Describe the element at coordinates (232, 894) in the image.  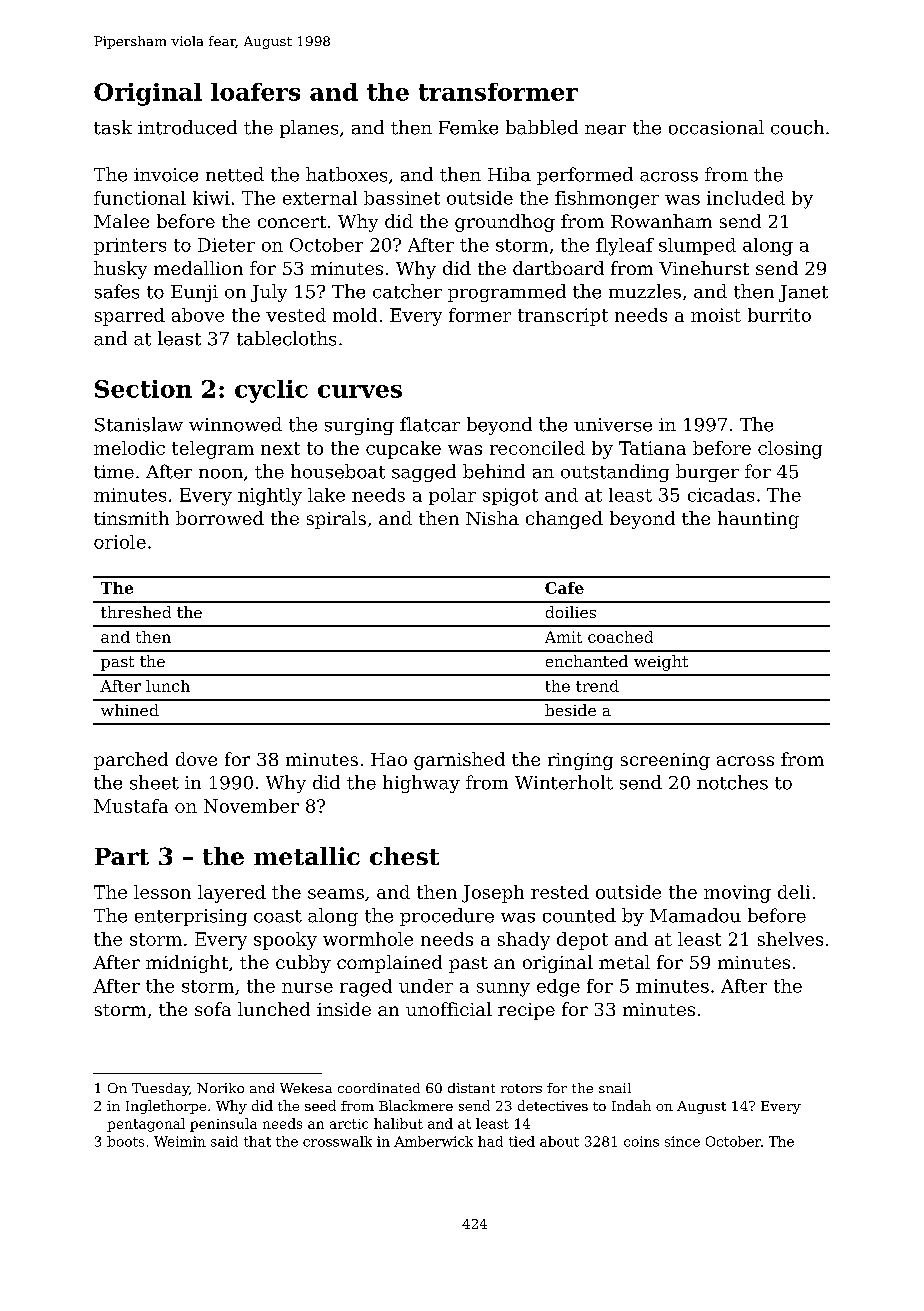
I see `layered` at that location.
